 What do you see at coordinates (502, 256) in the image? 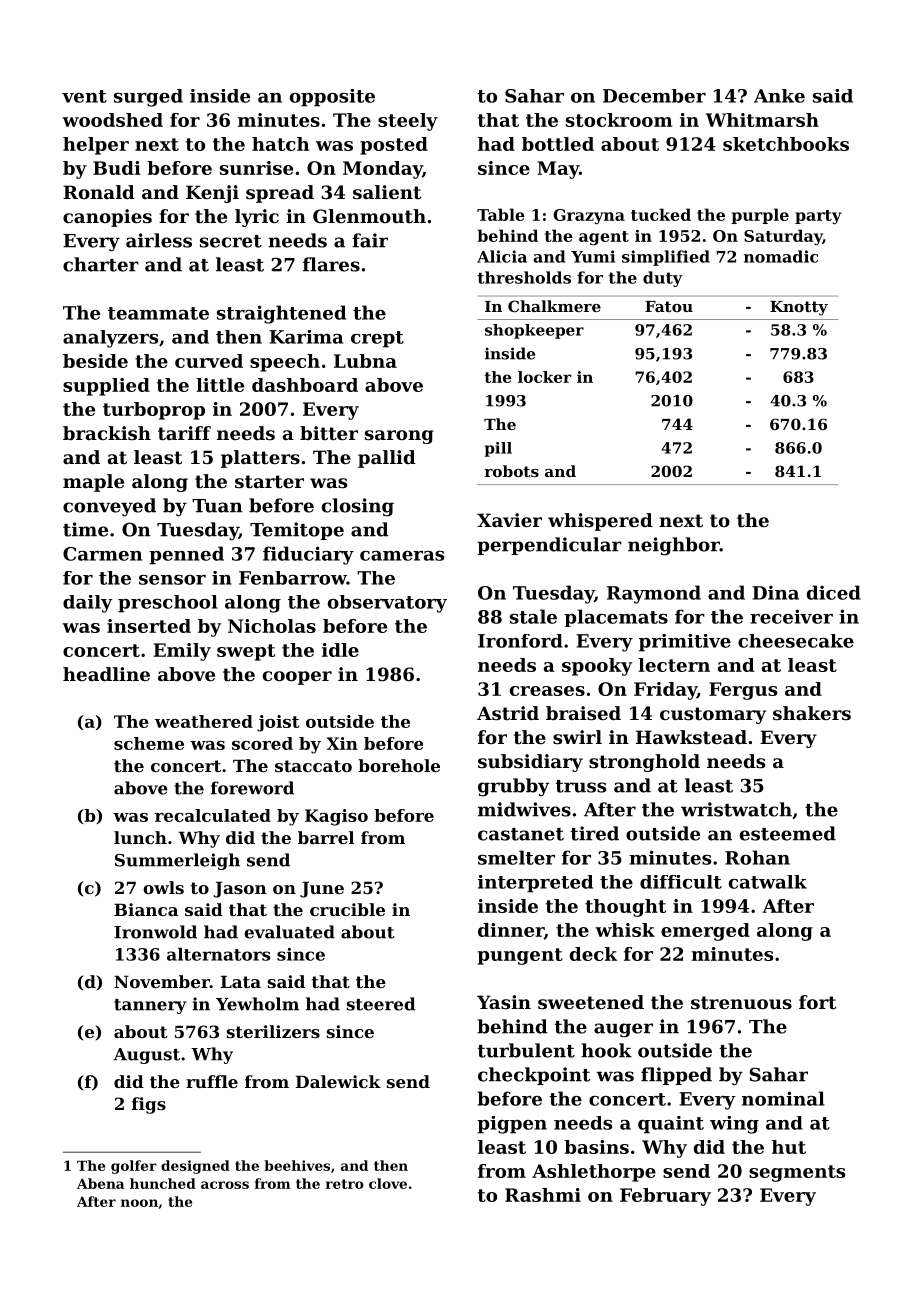
I see `Alicia` at bounding box center [502, 256].
